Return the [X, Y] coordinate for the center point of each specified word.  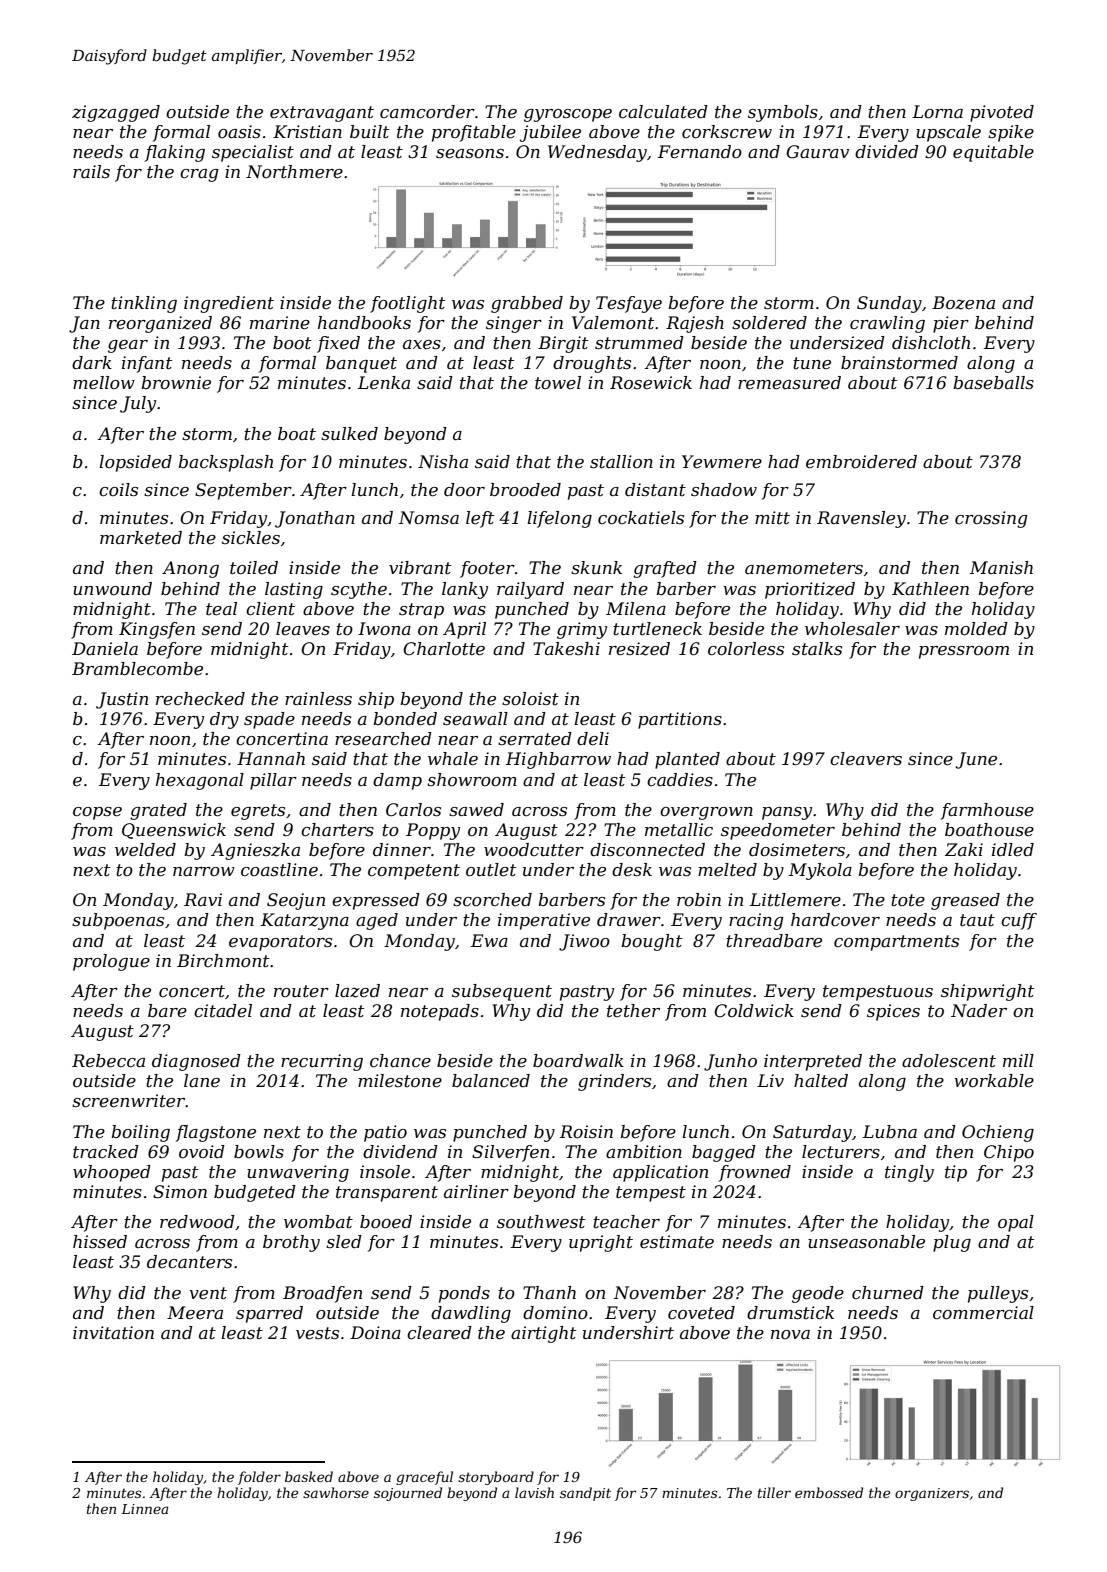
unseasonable [866, 1242]
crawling [887, 324]
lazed [357, 991]
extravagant [322, 114]
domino [555, 1313]
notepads [440, 1012]
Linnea [144, 1509]
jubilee [550, 133]
